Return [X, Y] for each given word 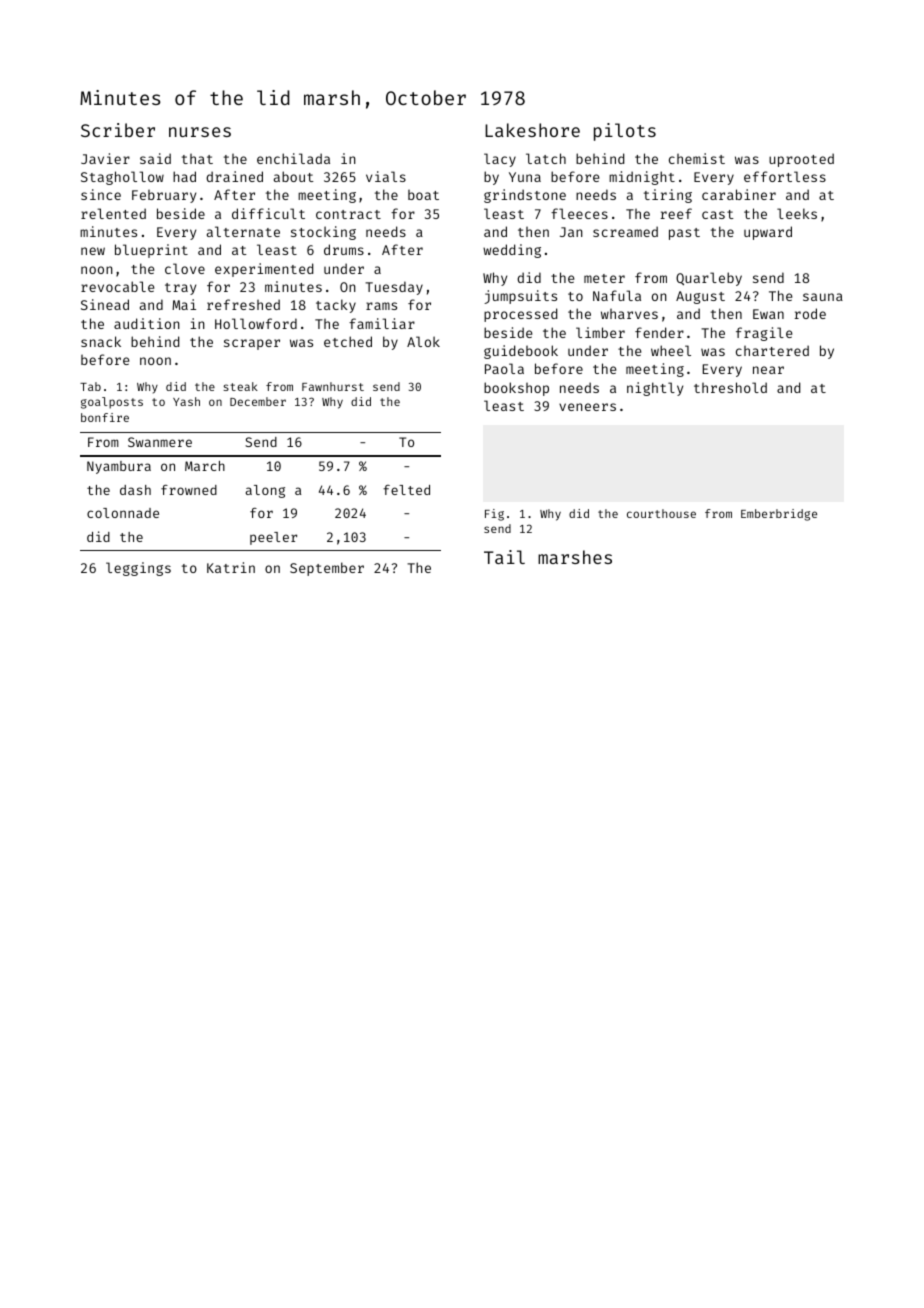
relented [113, 213]
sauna [823, 297]
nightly [655, 389]
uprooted [801, 160]
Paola [504, 368]
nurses [200, 132]
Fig [494, 515]
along [265, 491]
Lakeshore [532, 130]
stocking [323, 233]
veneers [587, 407]
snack [101, 341]
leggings [138, 569]
